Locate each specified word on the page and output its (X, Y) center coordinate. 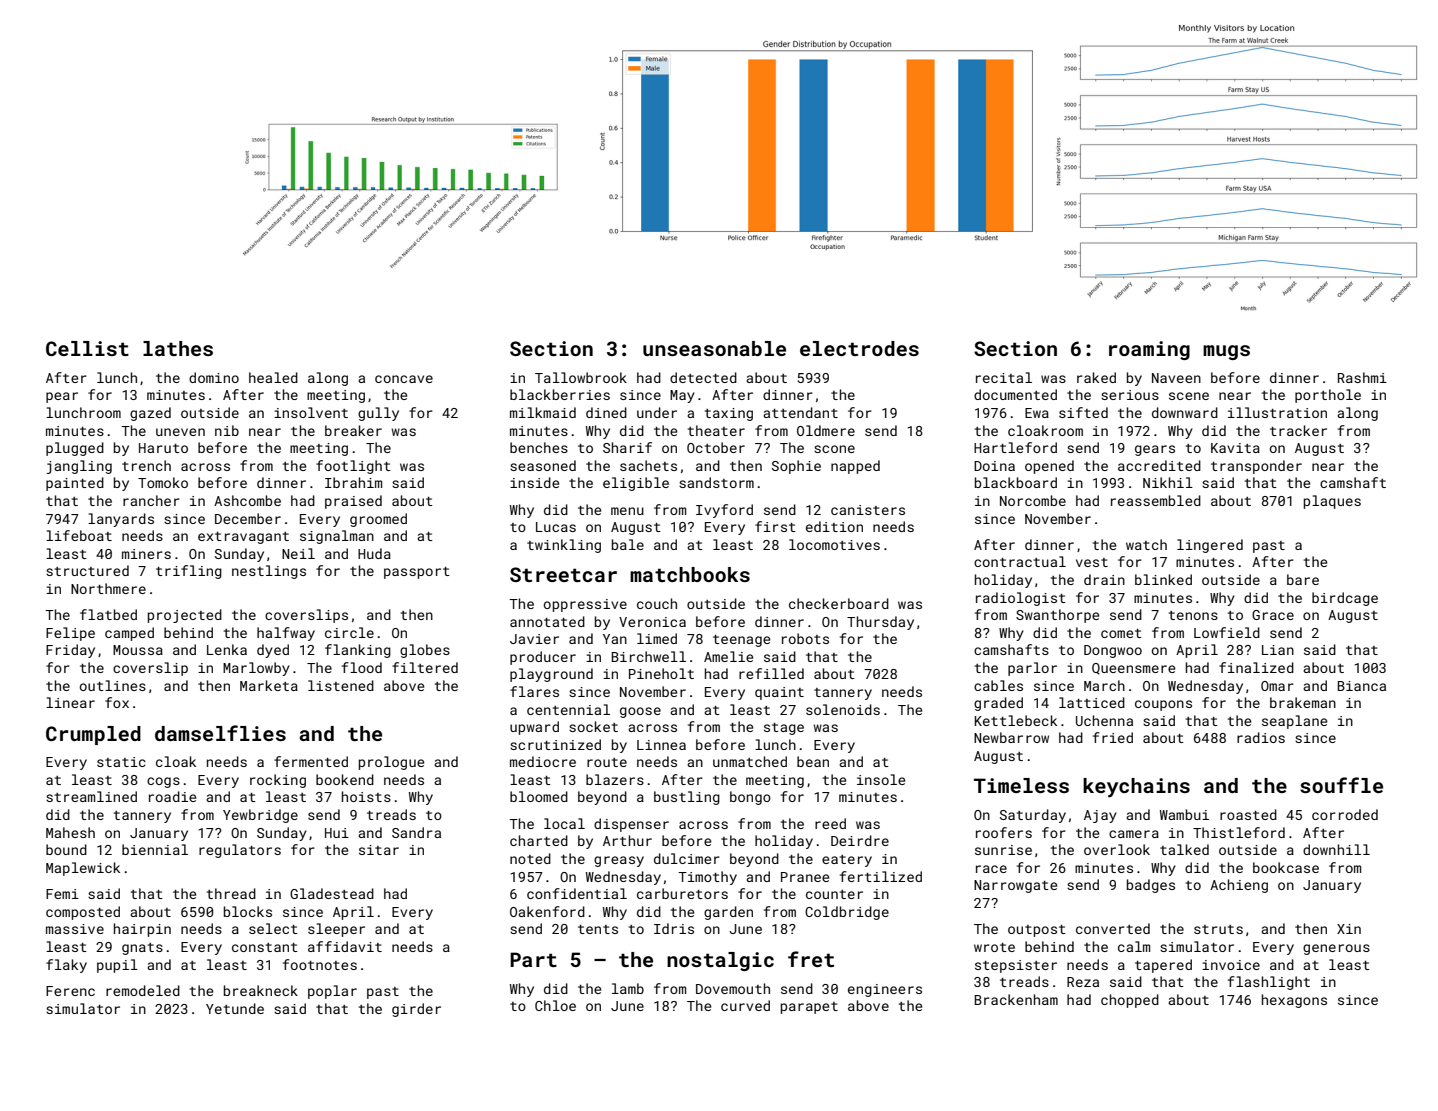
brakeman (1303, 702)
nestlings (269, 572)
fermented (311, 761)
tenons (1193, 615)
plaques (1332, 502)
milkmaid (543, 412)
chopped (1130, 1001)
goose (640, 712)
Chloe (555, 1005)
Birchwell (649, 656)
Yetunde (235, 1008)
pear (62, 397)
